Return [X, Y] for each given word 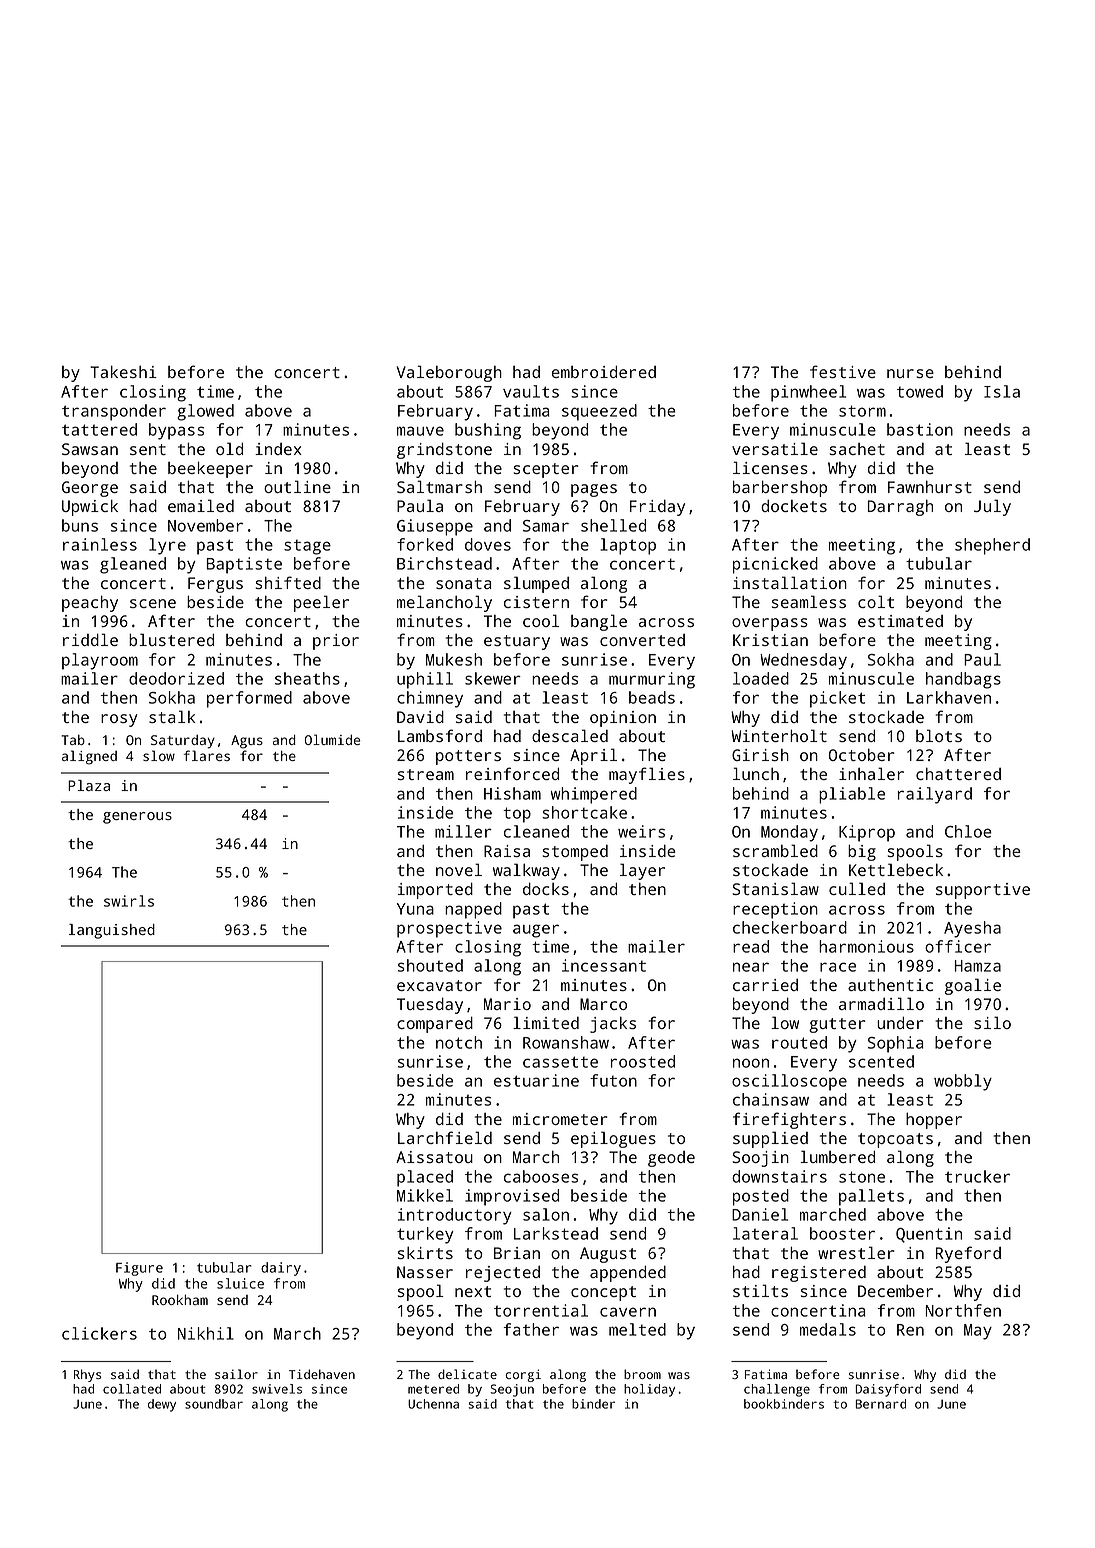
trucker [977, 1176]
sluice [240, 1283]
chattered [958, 773]
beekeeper [210, 469]
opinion [623, 719]
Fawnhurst [930, 486]
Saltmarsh [439, 486]
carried [765, 985]
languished [112, 931]
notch [459, 1042]
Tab [73, 740]
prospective [449, 929]
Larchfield [445, 1137]
